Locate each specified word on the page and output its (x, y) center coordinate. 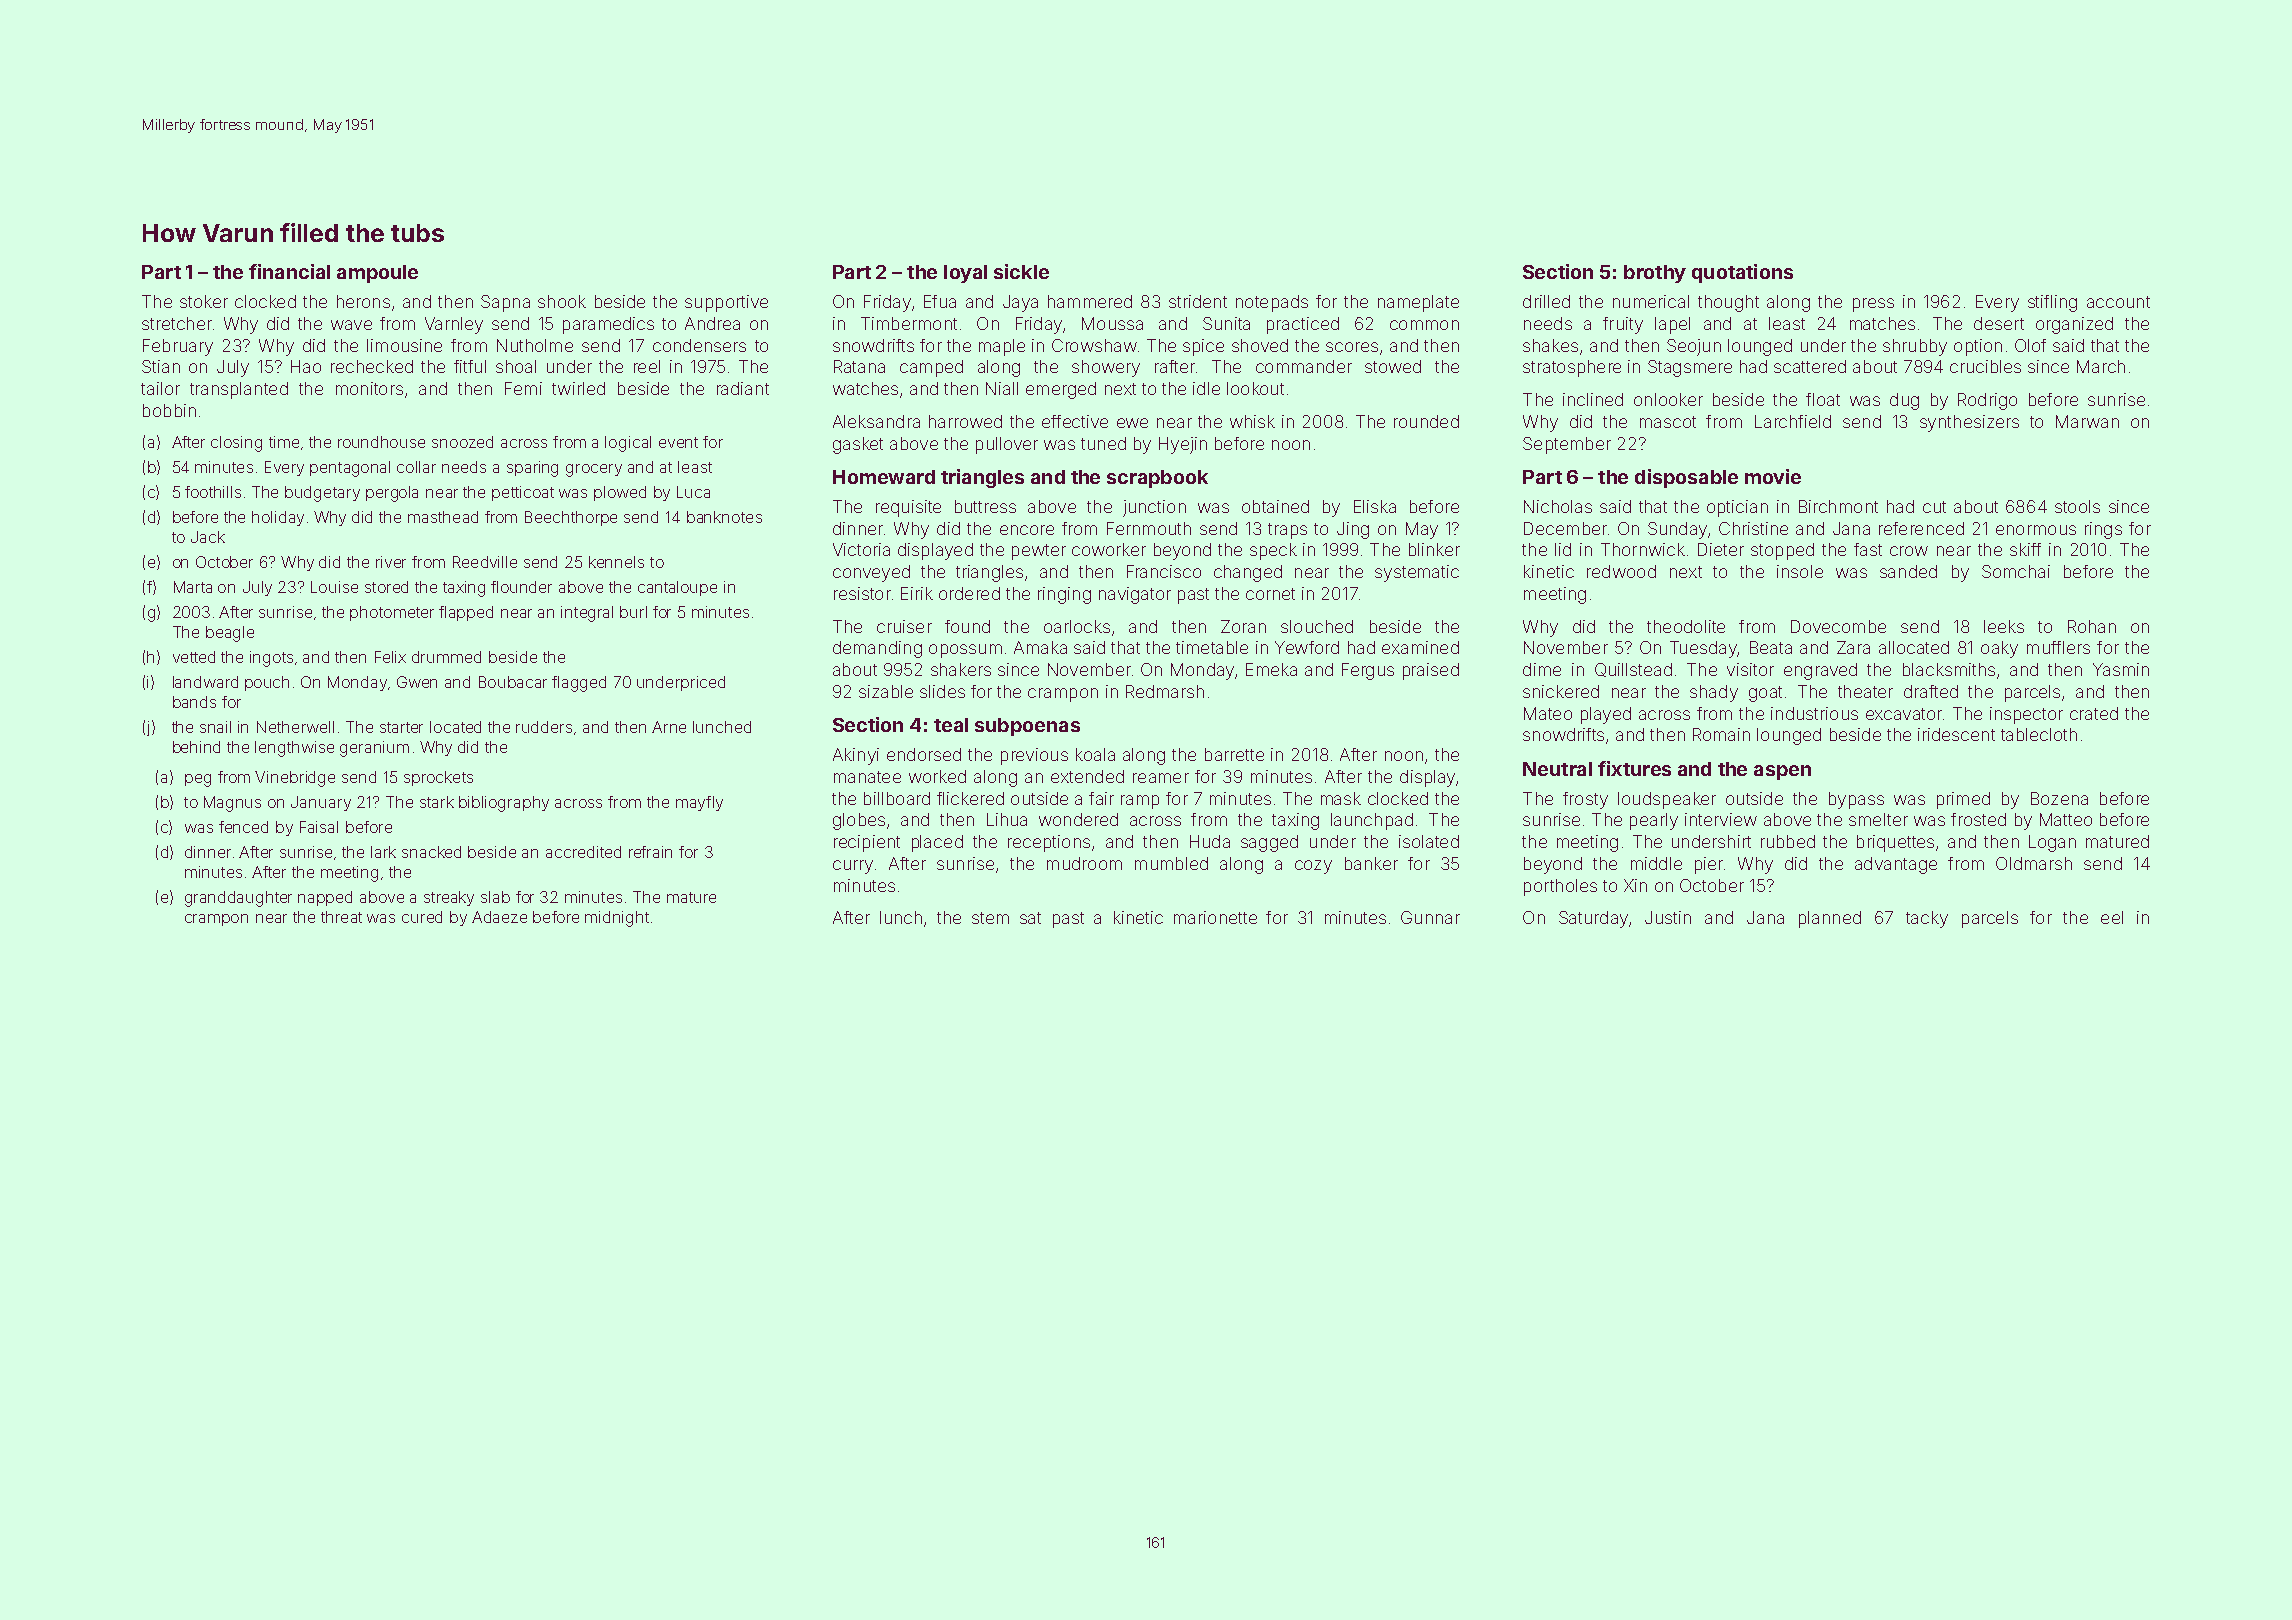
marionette (1215, 917)
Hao (306, 366)
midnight (617, 919)
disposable (1686, 478)
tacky (1927, 919)
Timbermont (909, 323)
